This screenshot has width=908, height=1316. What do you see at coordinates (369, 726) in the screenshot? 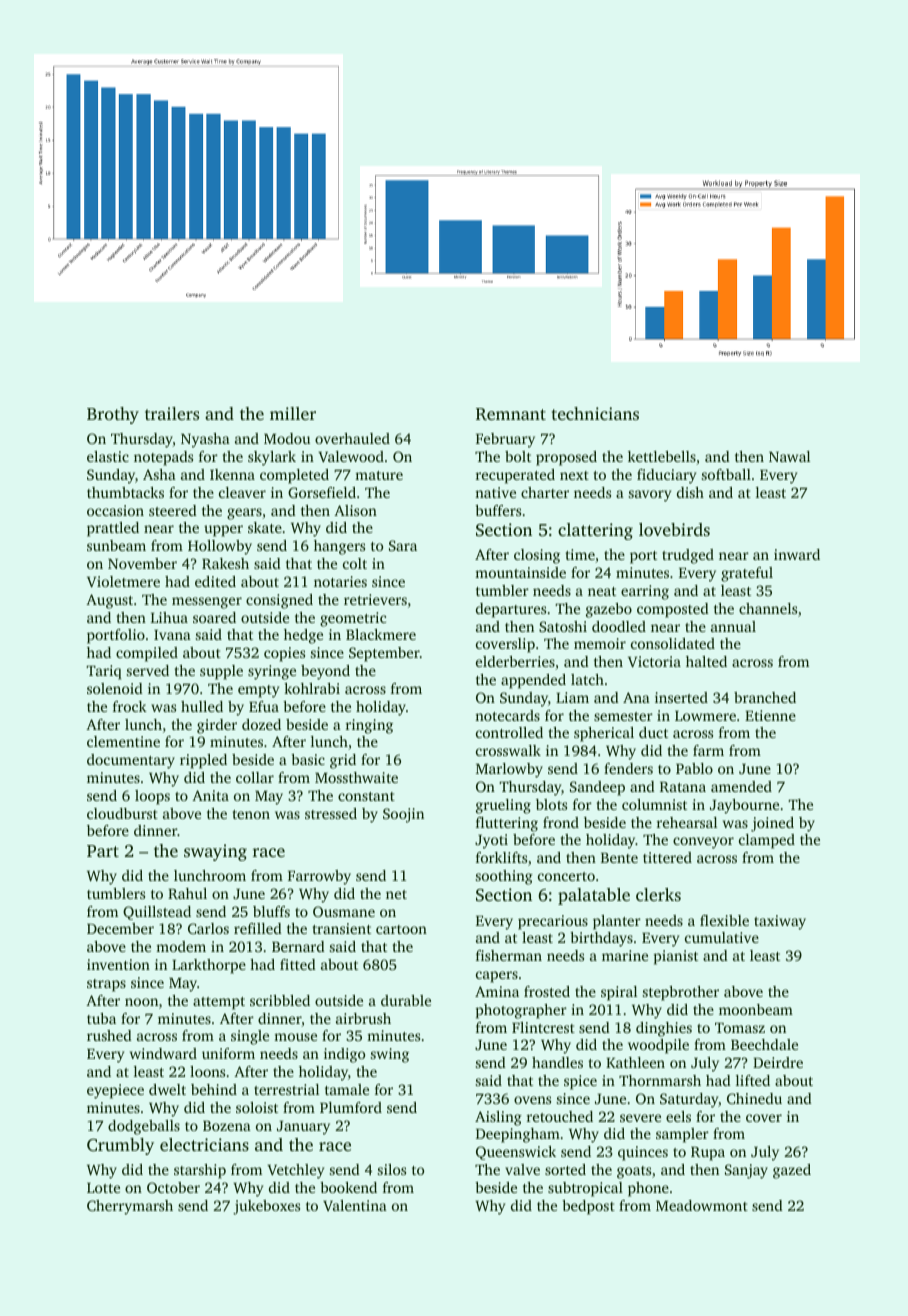
I see `ringing` at bounding box center [369, 726].
